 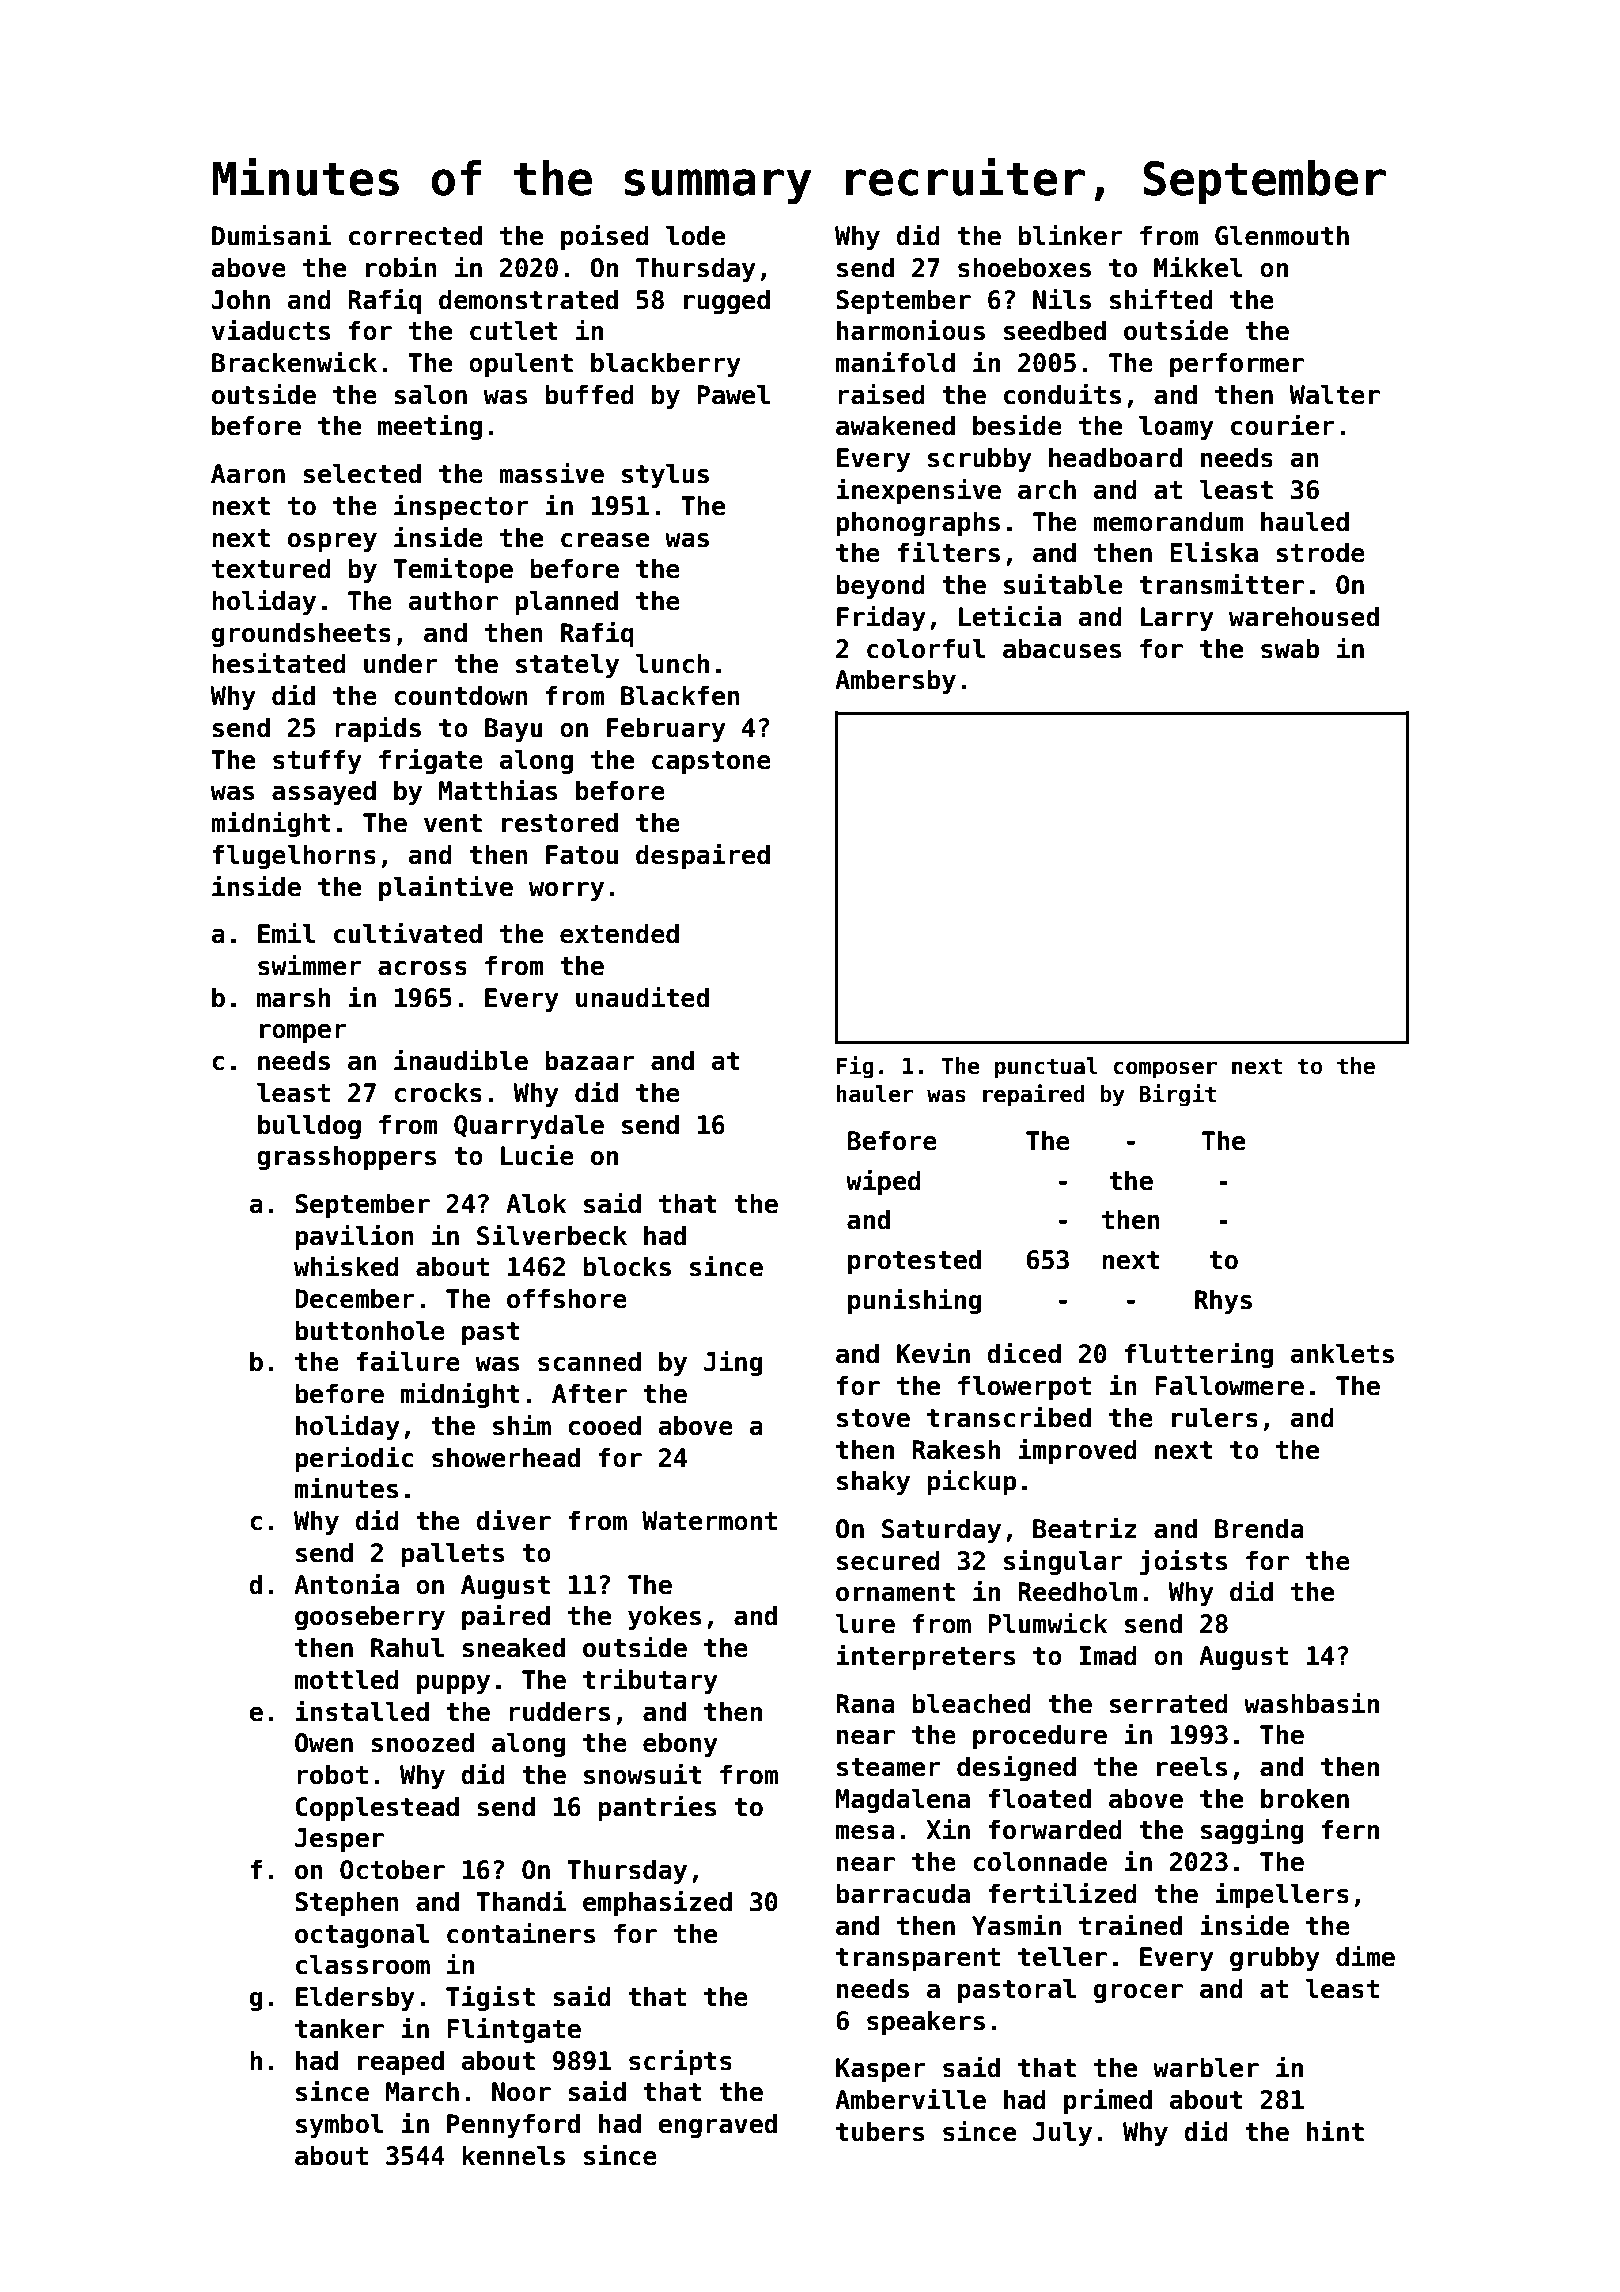 What do you see at coordinates (1115, 457) in the screenshot?
I see `headboard` at bounding box center [1115, 457].
